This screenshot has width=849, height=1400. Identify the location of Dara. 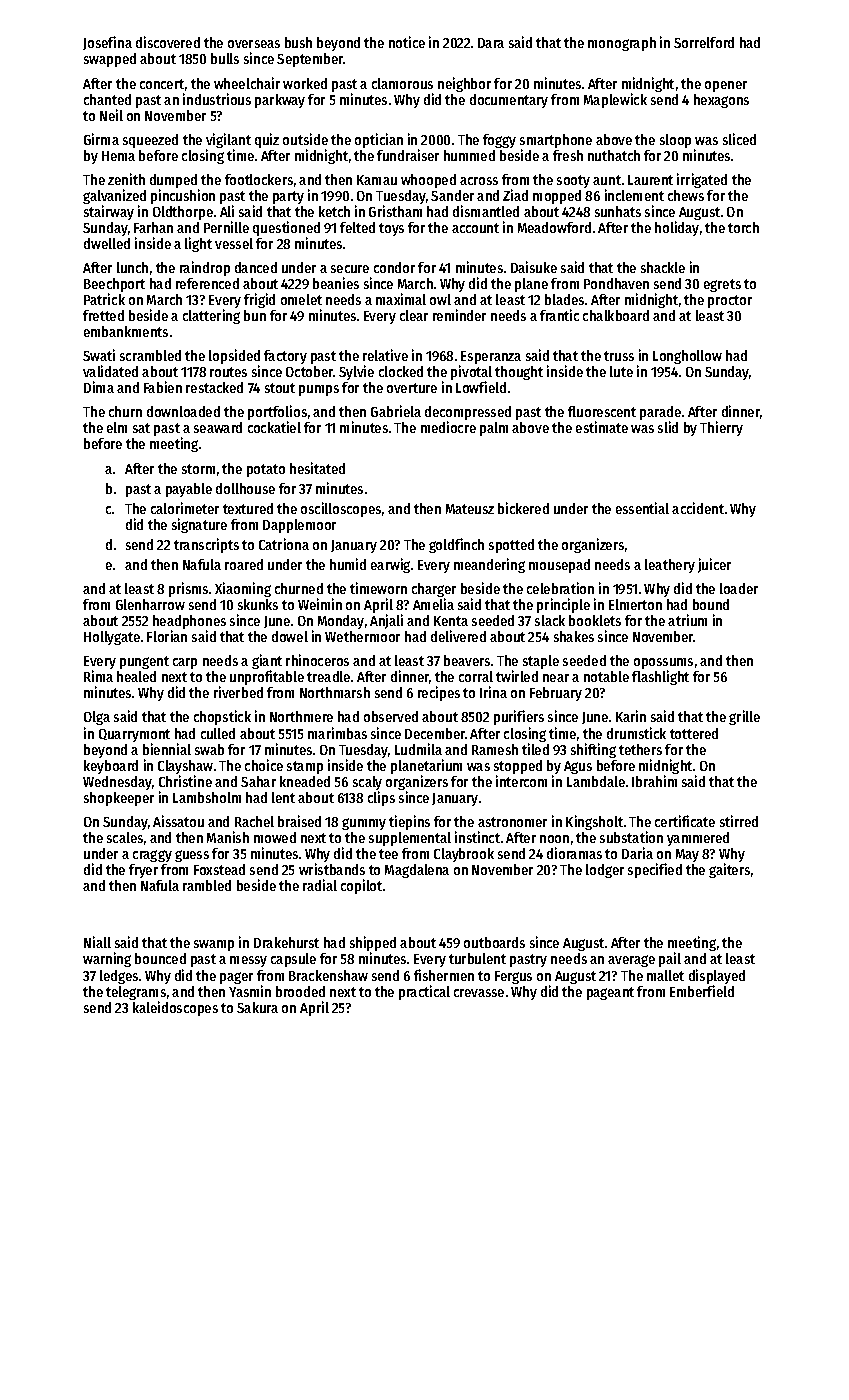
(491, 43).
